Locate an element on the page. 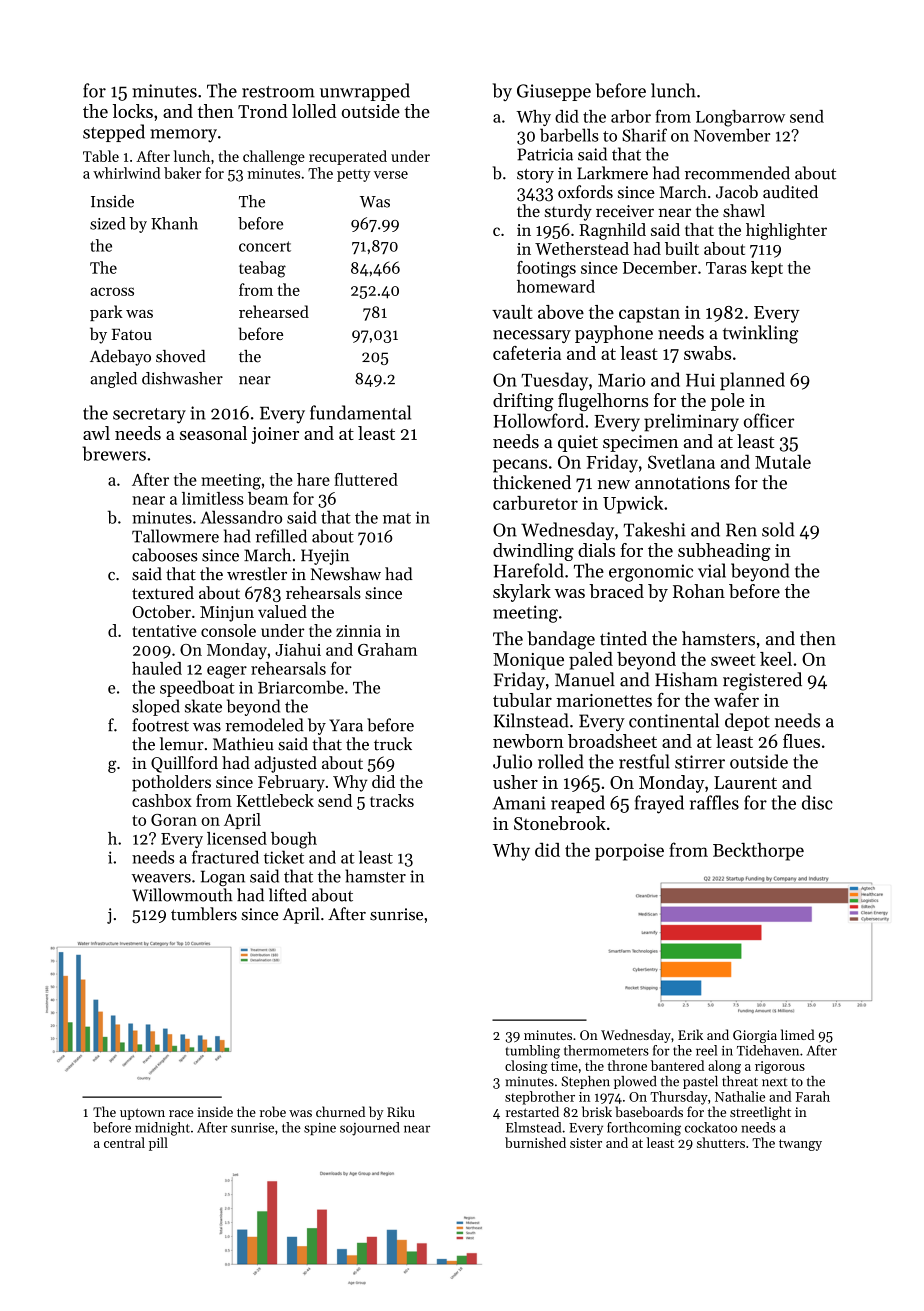 This image has width=924, height=1311. pill is located at coordinates (158, 1144).
